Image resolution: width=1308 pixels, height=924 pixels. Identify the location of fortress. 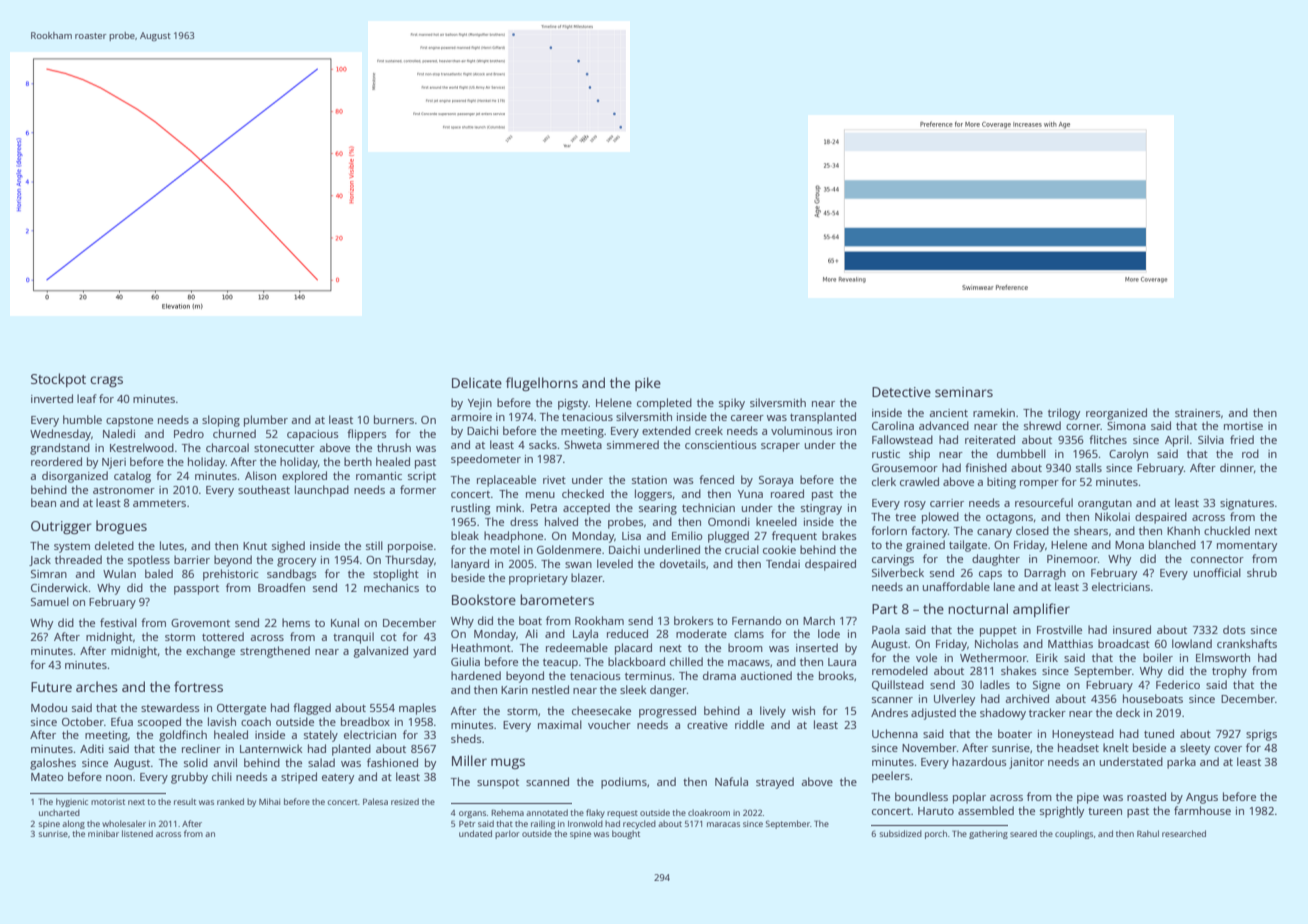
(198, 686).
